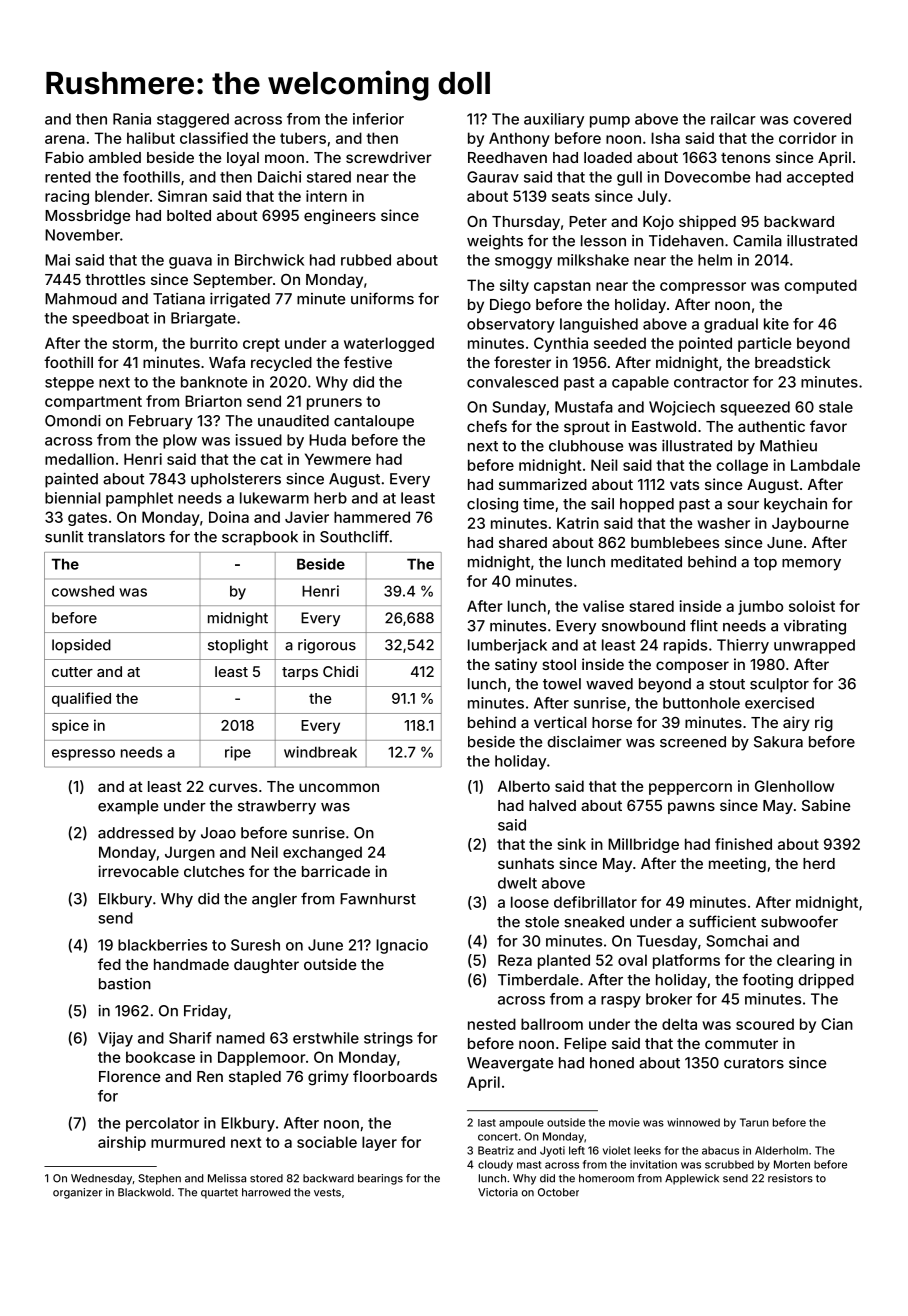 Image resolution: width=908 pixels, height=1316 pixels. What do you see at coordinates (790, 1178) in the screenshot?
I see `resistors` at bounding box center [790, 1178].
